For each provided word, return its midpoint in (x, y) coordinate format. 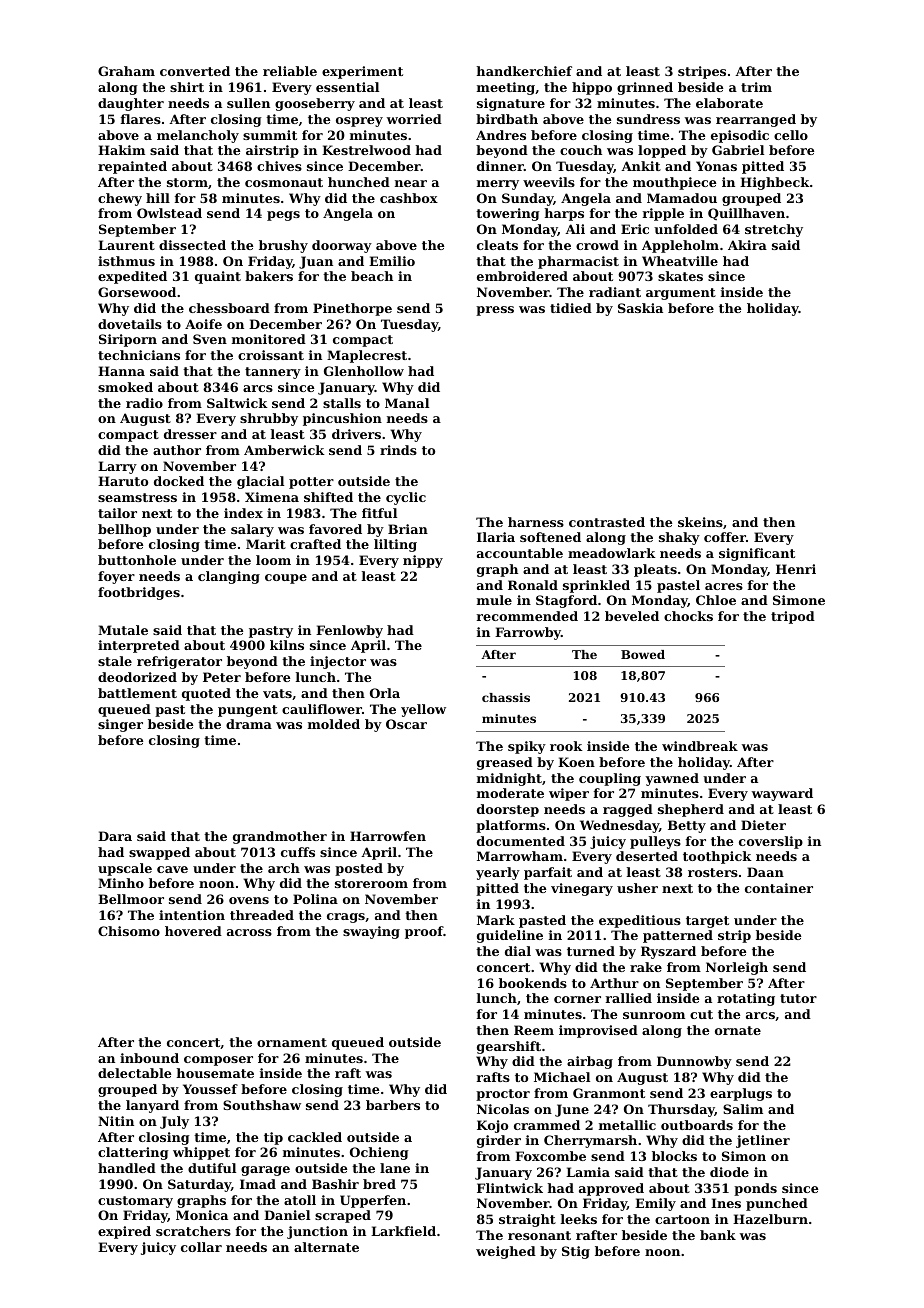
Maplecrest (367, 356)
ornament (292, 1042)
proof (424, 932)
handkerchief (524, 71)
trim (756, 87)
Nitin (116, 1121)
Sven (210, 339)
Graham (126, 71)
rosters (713, 872)
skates (680, 276)
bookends (533, 983)
